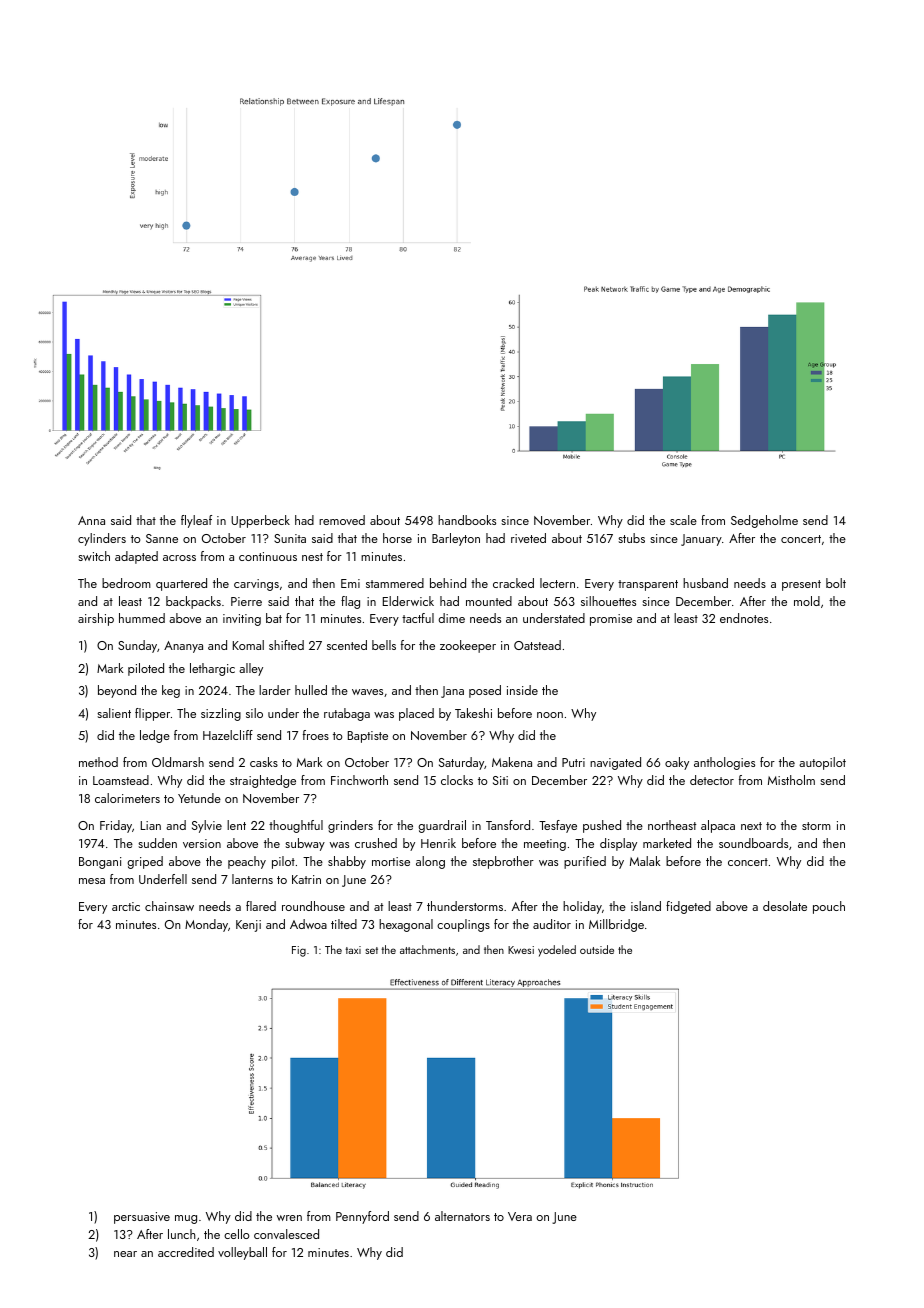 The width and height of the screenshot is (924, 1308). What do you see at coordinates (764, 521) in the screenshot?
I see `Sedgeholme` at bounding box center [764, 521].
